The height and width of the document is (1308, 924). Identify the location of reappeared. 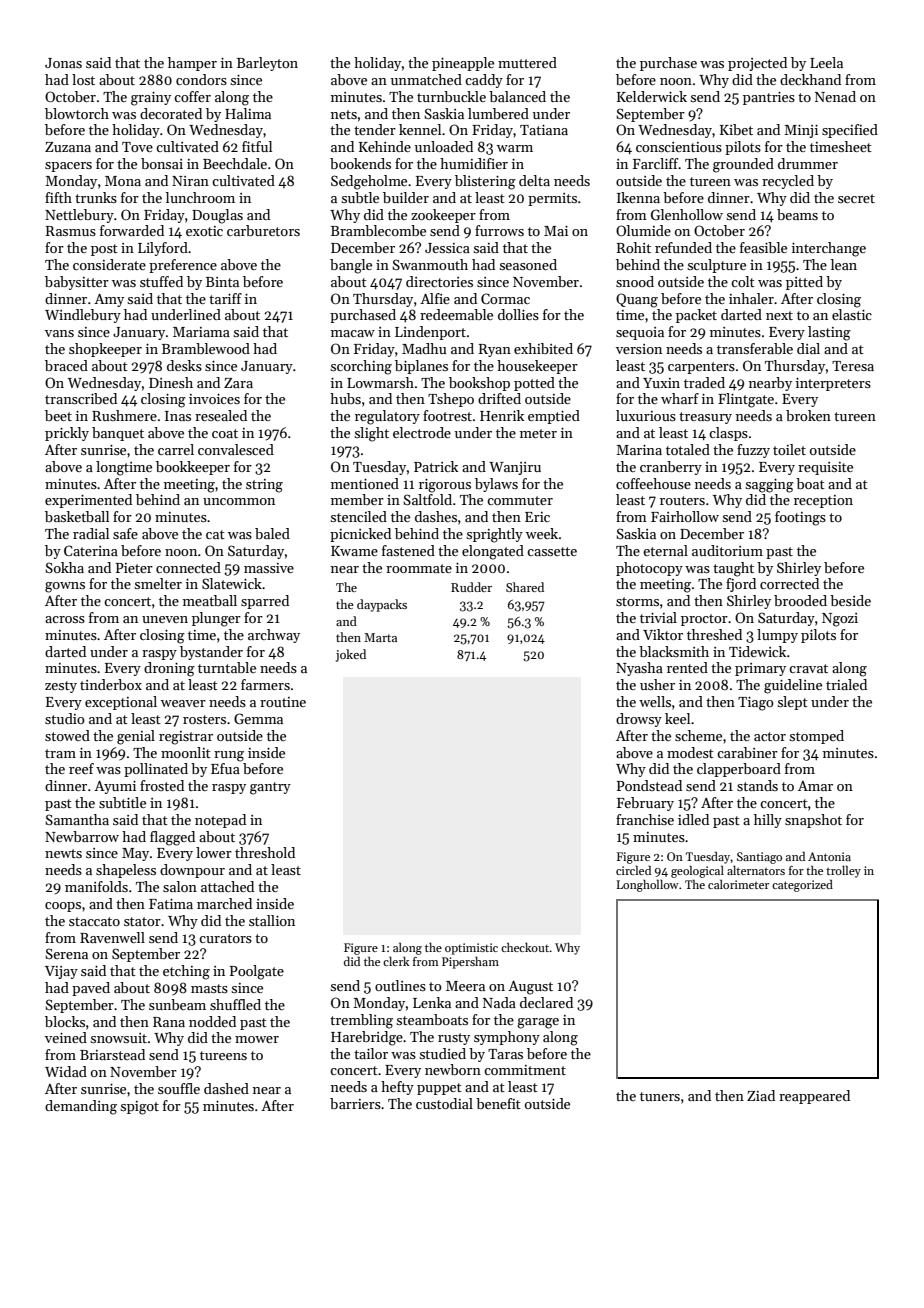
(814, 1097).
